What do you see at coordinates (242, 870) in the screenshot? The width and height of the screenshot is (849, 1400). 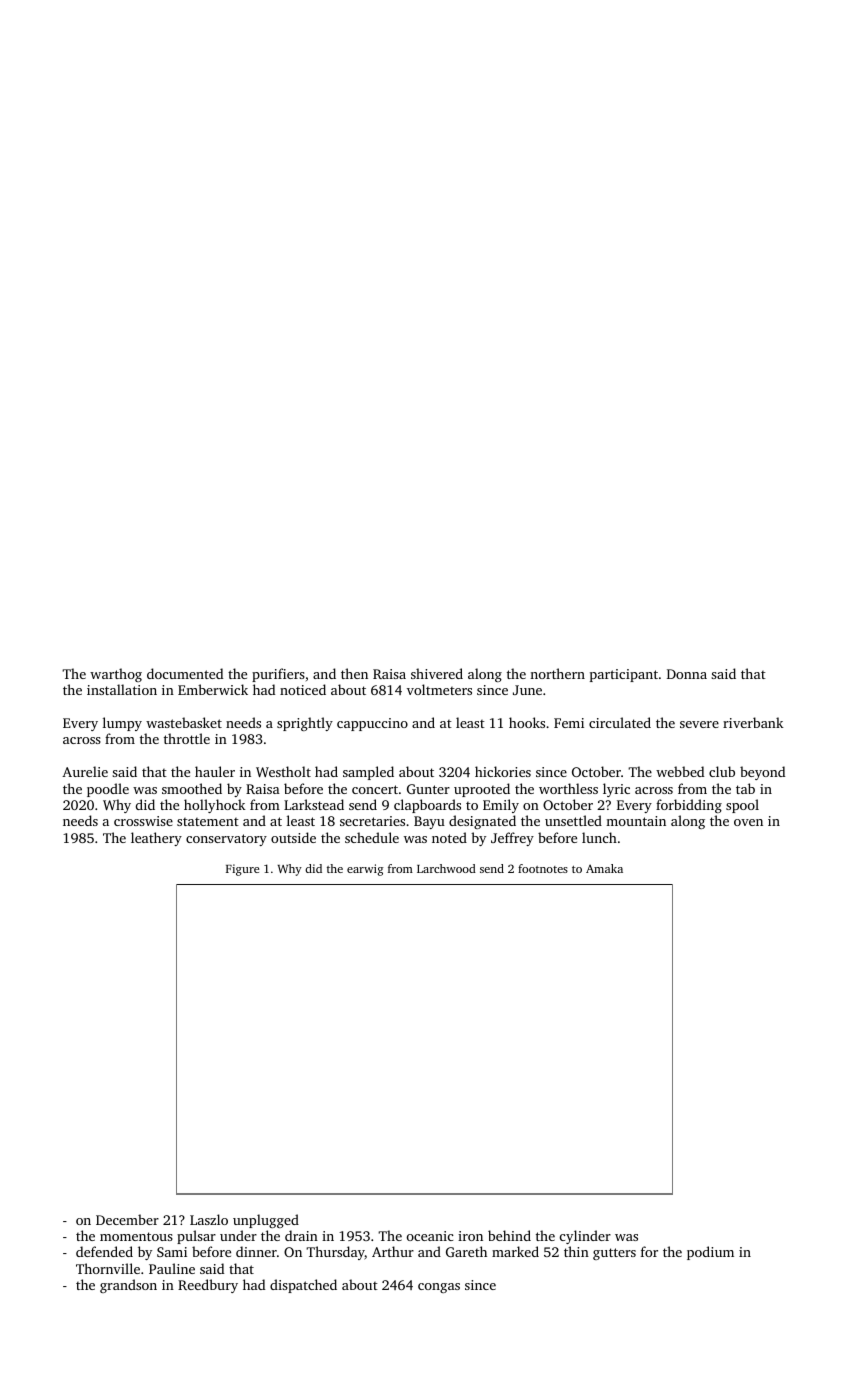 I see `Figure` at bounding box center [242, 870].
